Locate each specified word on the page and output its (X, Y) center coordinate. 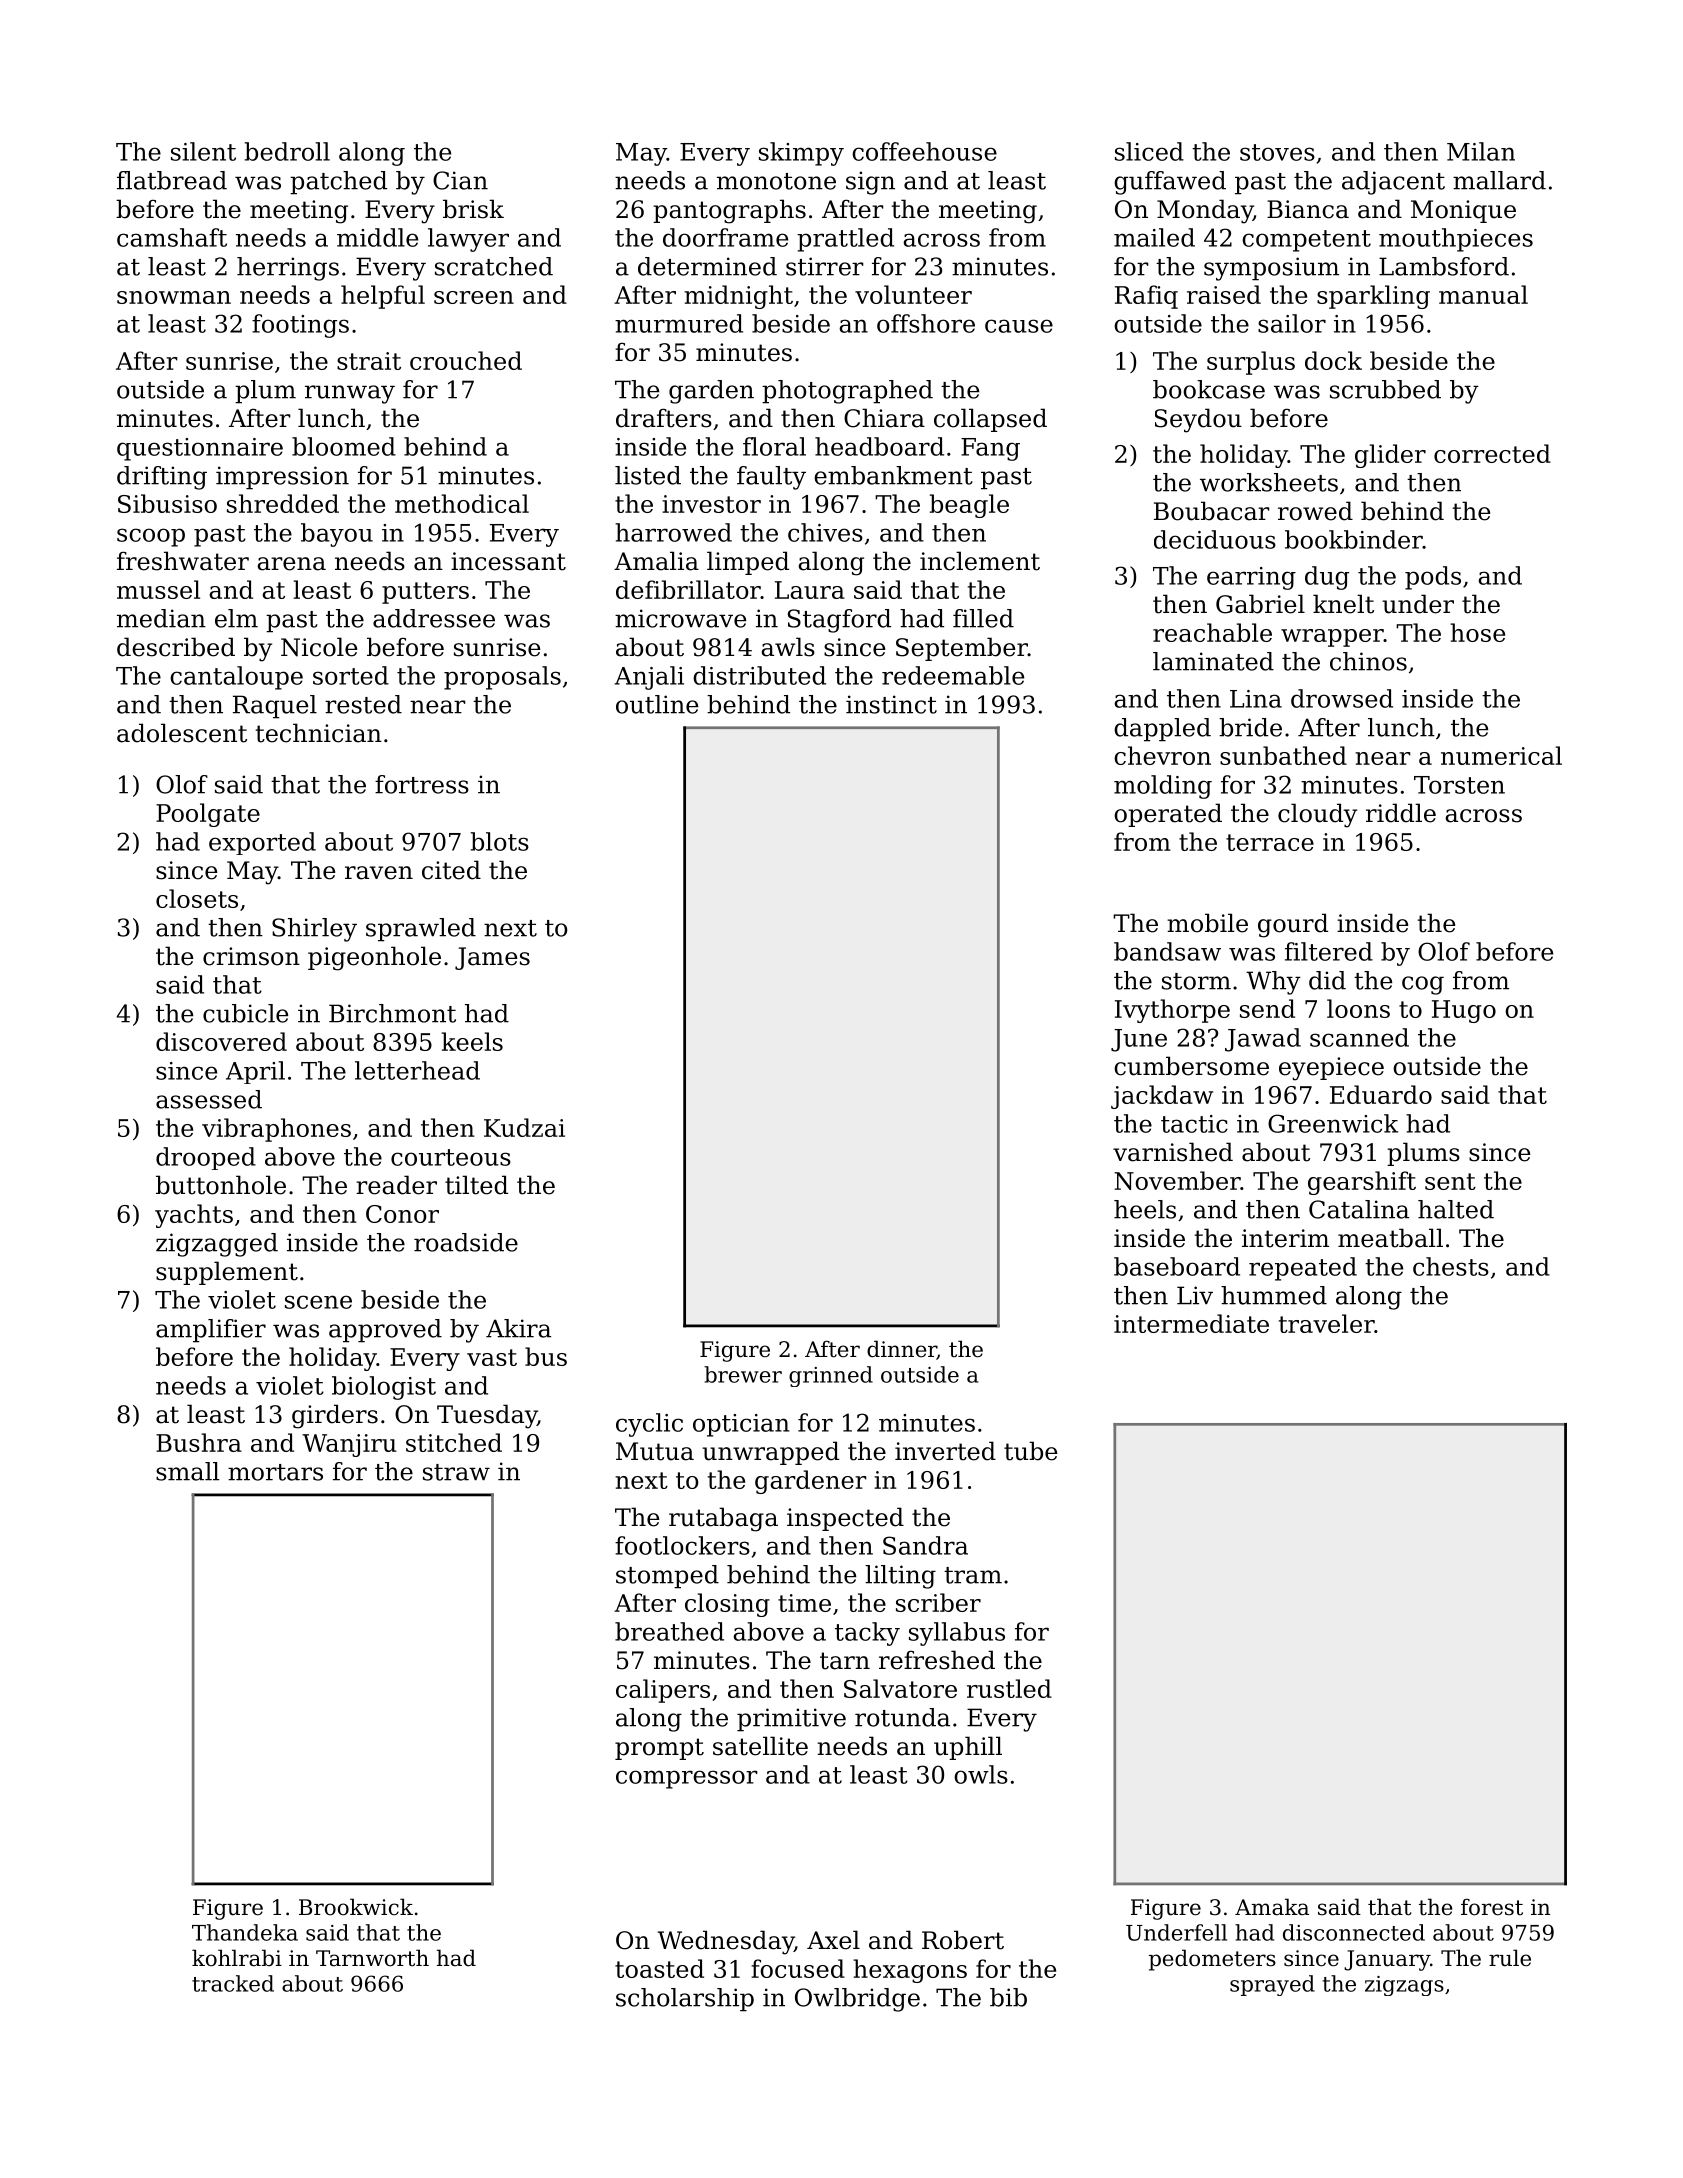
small (187, 1471)
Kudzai (524, 1127)
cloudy (1317, 815)
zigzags (1404, 1986)
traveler (1326, 1323)
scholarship (685, 2000)
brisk (473, 209)
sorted (351, 675)
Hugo (1464, 1011)
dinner (902, 1350)
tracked (233, 1983)
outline (657, 704)
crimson (251, 956)
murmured (679, 323)
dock (1333, 360)
